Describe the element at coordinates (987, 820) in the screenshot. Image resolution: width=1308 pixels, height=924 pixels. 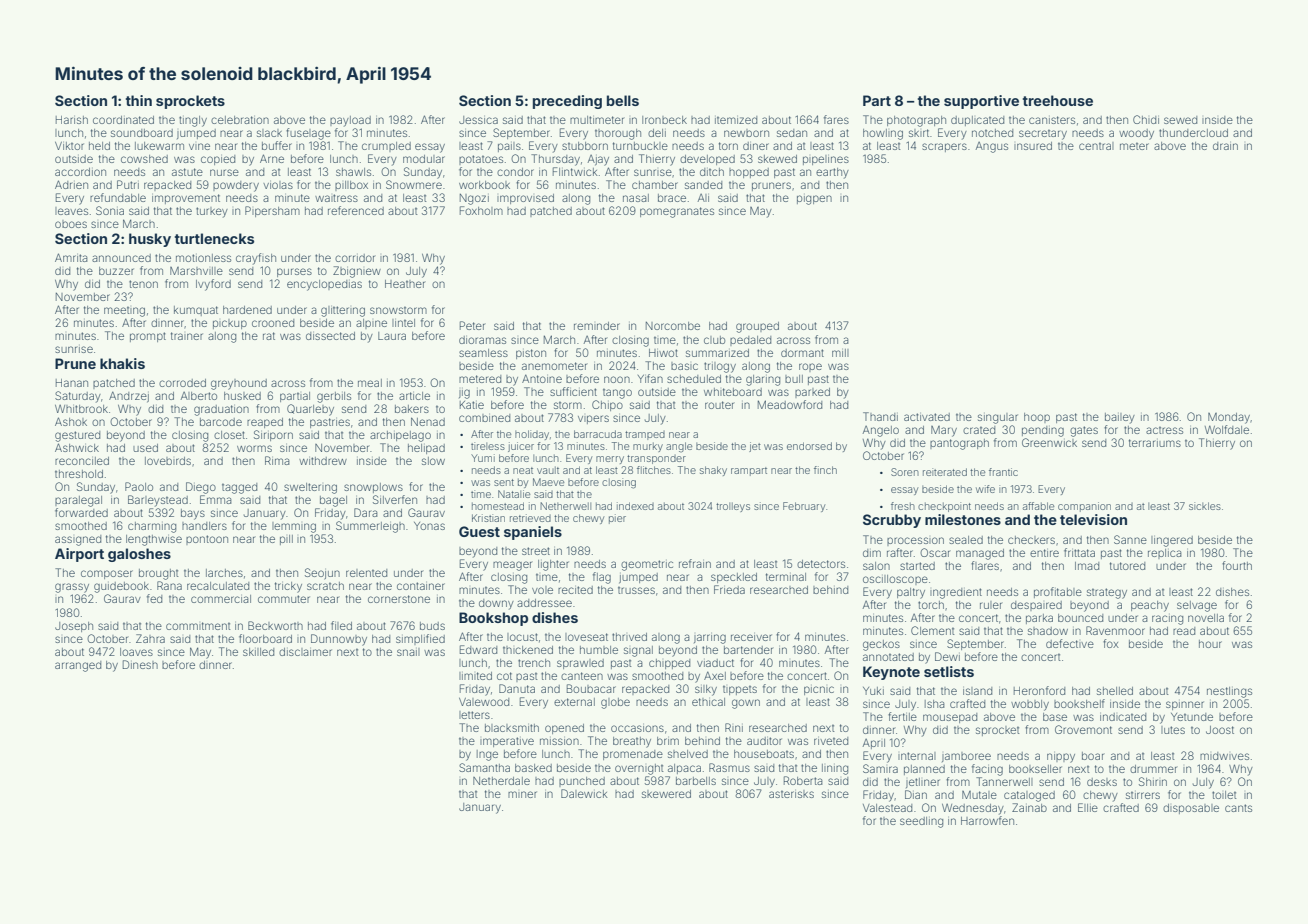
I see `Harrowfen` at that location.
